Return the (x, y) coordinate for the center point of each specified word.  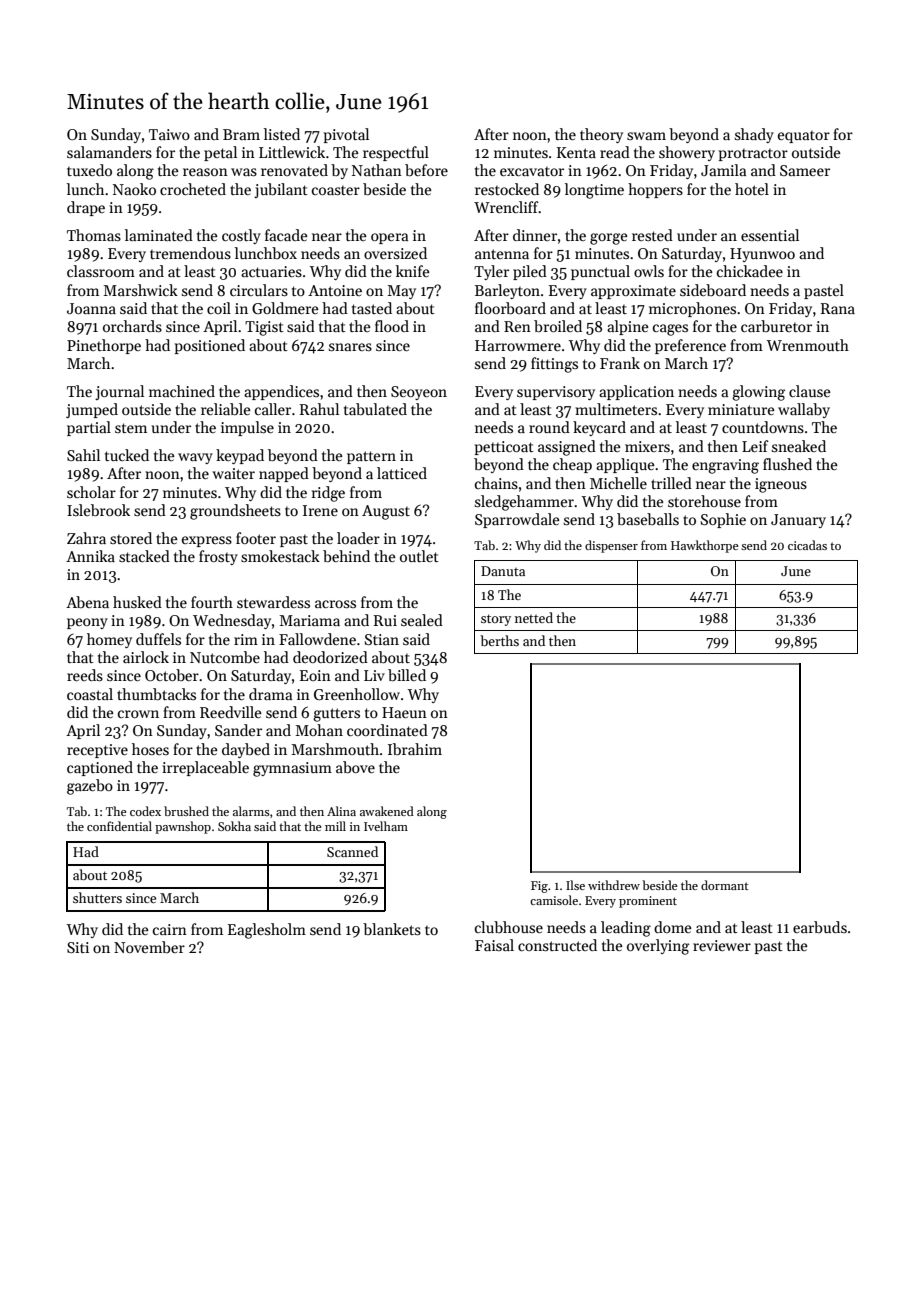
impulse (247, 428)
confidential (119, 826)
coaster (336, 190)
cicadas (807, 545)
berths (499, 640)
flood (392, 326)
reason (205, 172)
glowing (758, 393)
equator (804, 137)
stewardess (273, 602)
